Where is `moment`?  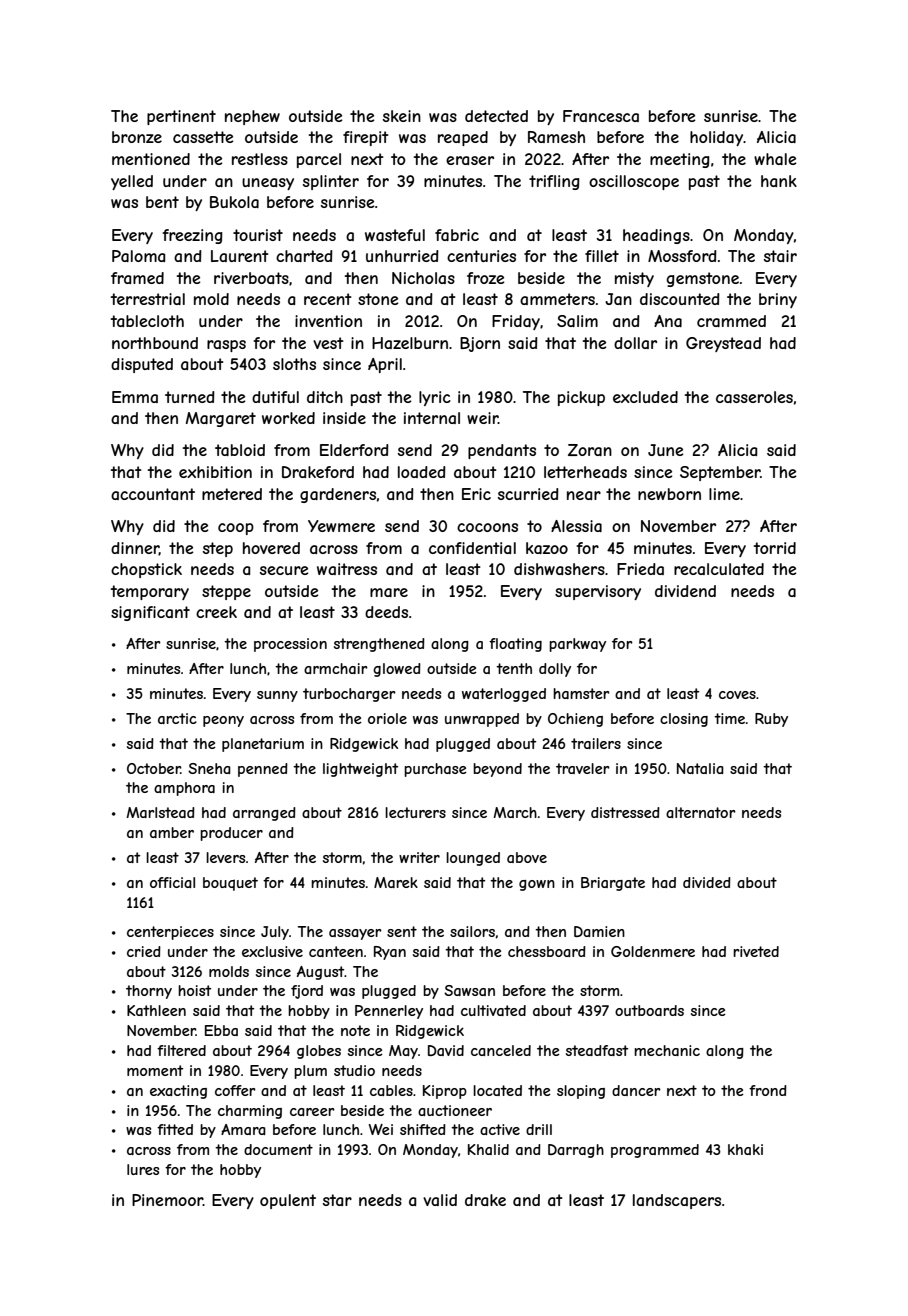 moment is located at coordinates (155, 1070).
